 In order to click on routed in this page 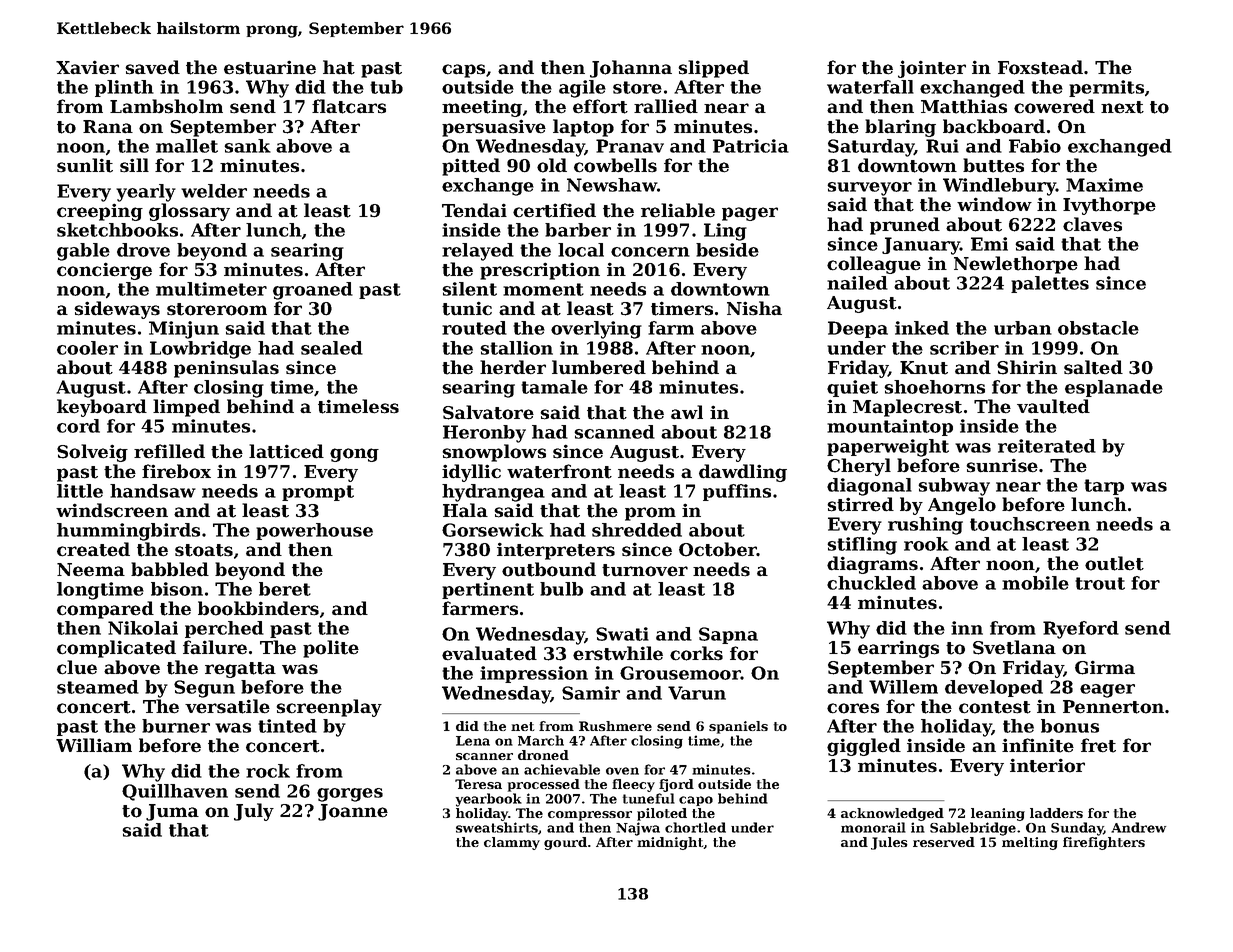, I will do `click(474, 328)`.
